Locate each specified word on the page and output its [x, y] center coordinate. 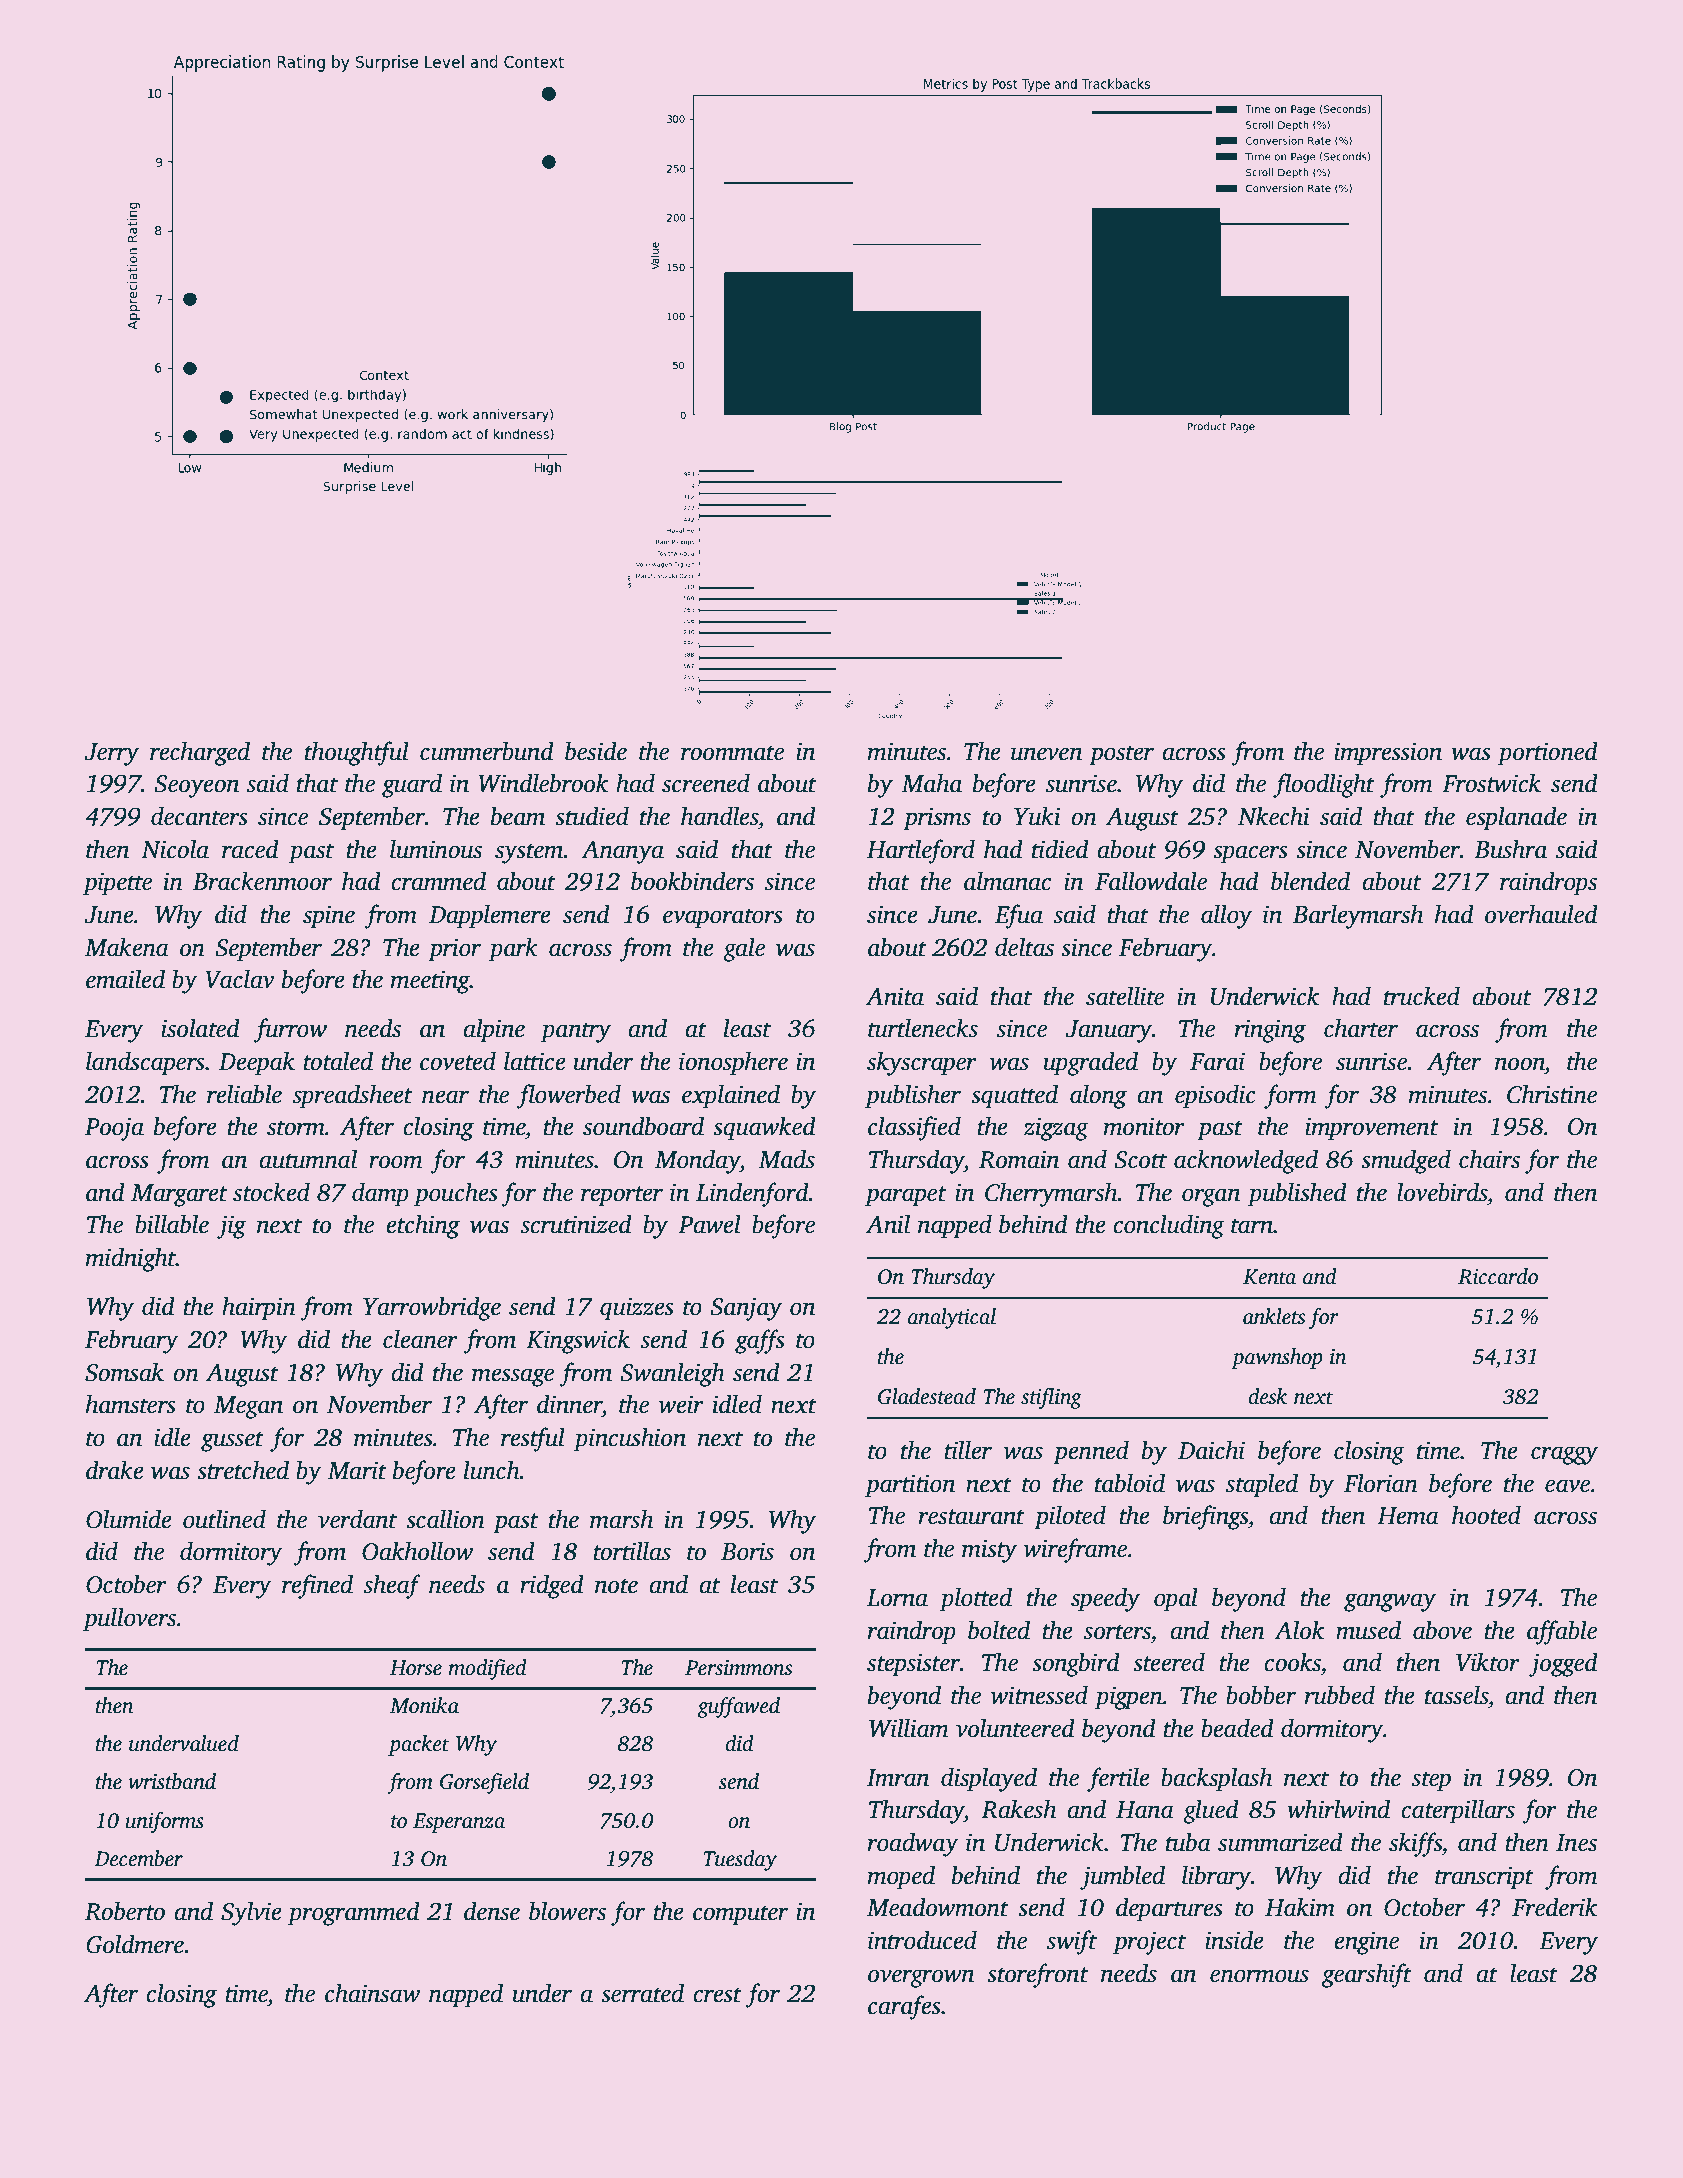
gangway [1390, 1602]
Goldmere [135, 1944]
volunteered [1015, 1728]
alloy [1226, 916]
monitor [1144, 1126]
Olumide [129, 1519]
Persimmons [738, 1668]
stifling [1051, 1398]
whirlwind [1338, 1809]
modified [487, 1669]
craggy [1564, 1455]
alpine [494, 1030]
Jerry [112, 754]
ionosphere [733, 1063]
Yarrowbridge [432, 1308]
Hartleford [921, 851]
